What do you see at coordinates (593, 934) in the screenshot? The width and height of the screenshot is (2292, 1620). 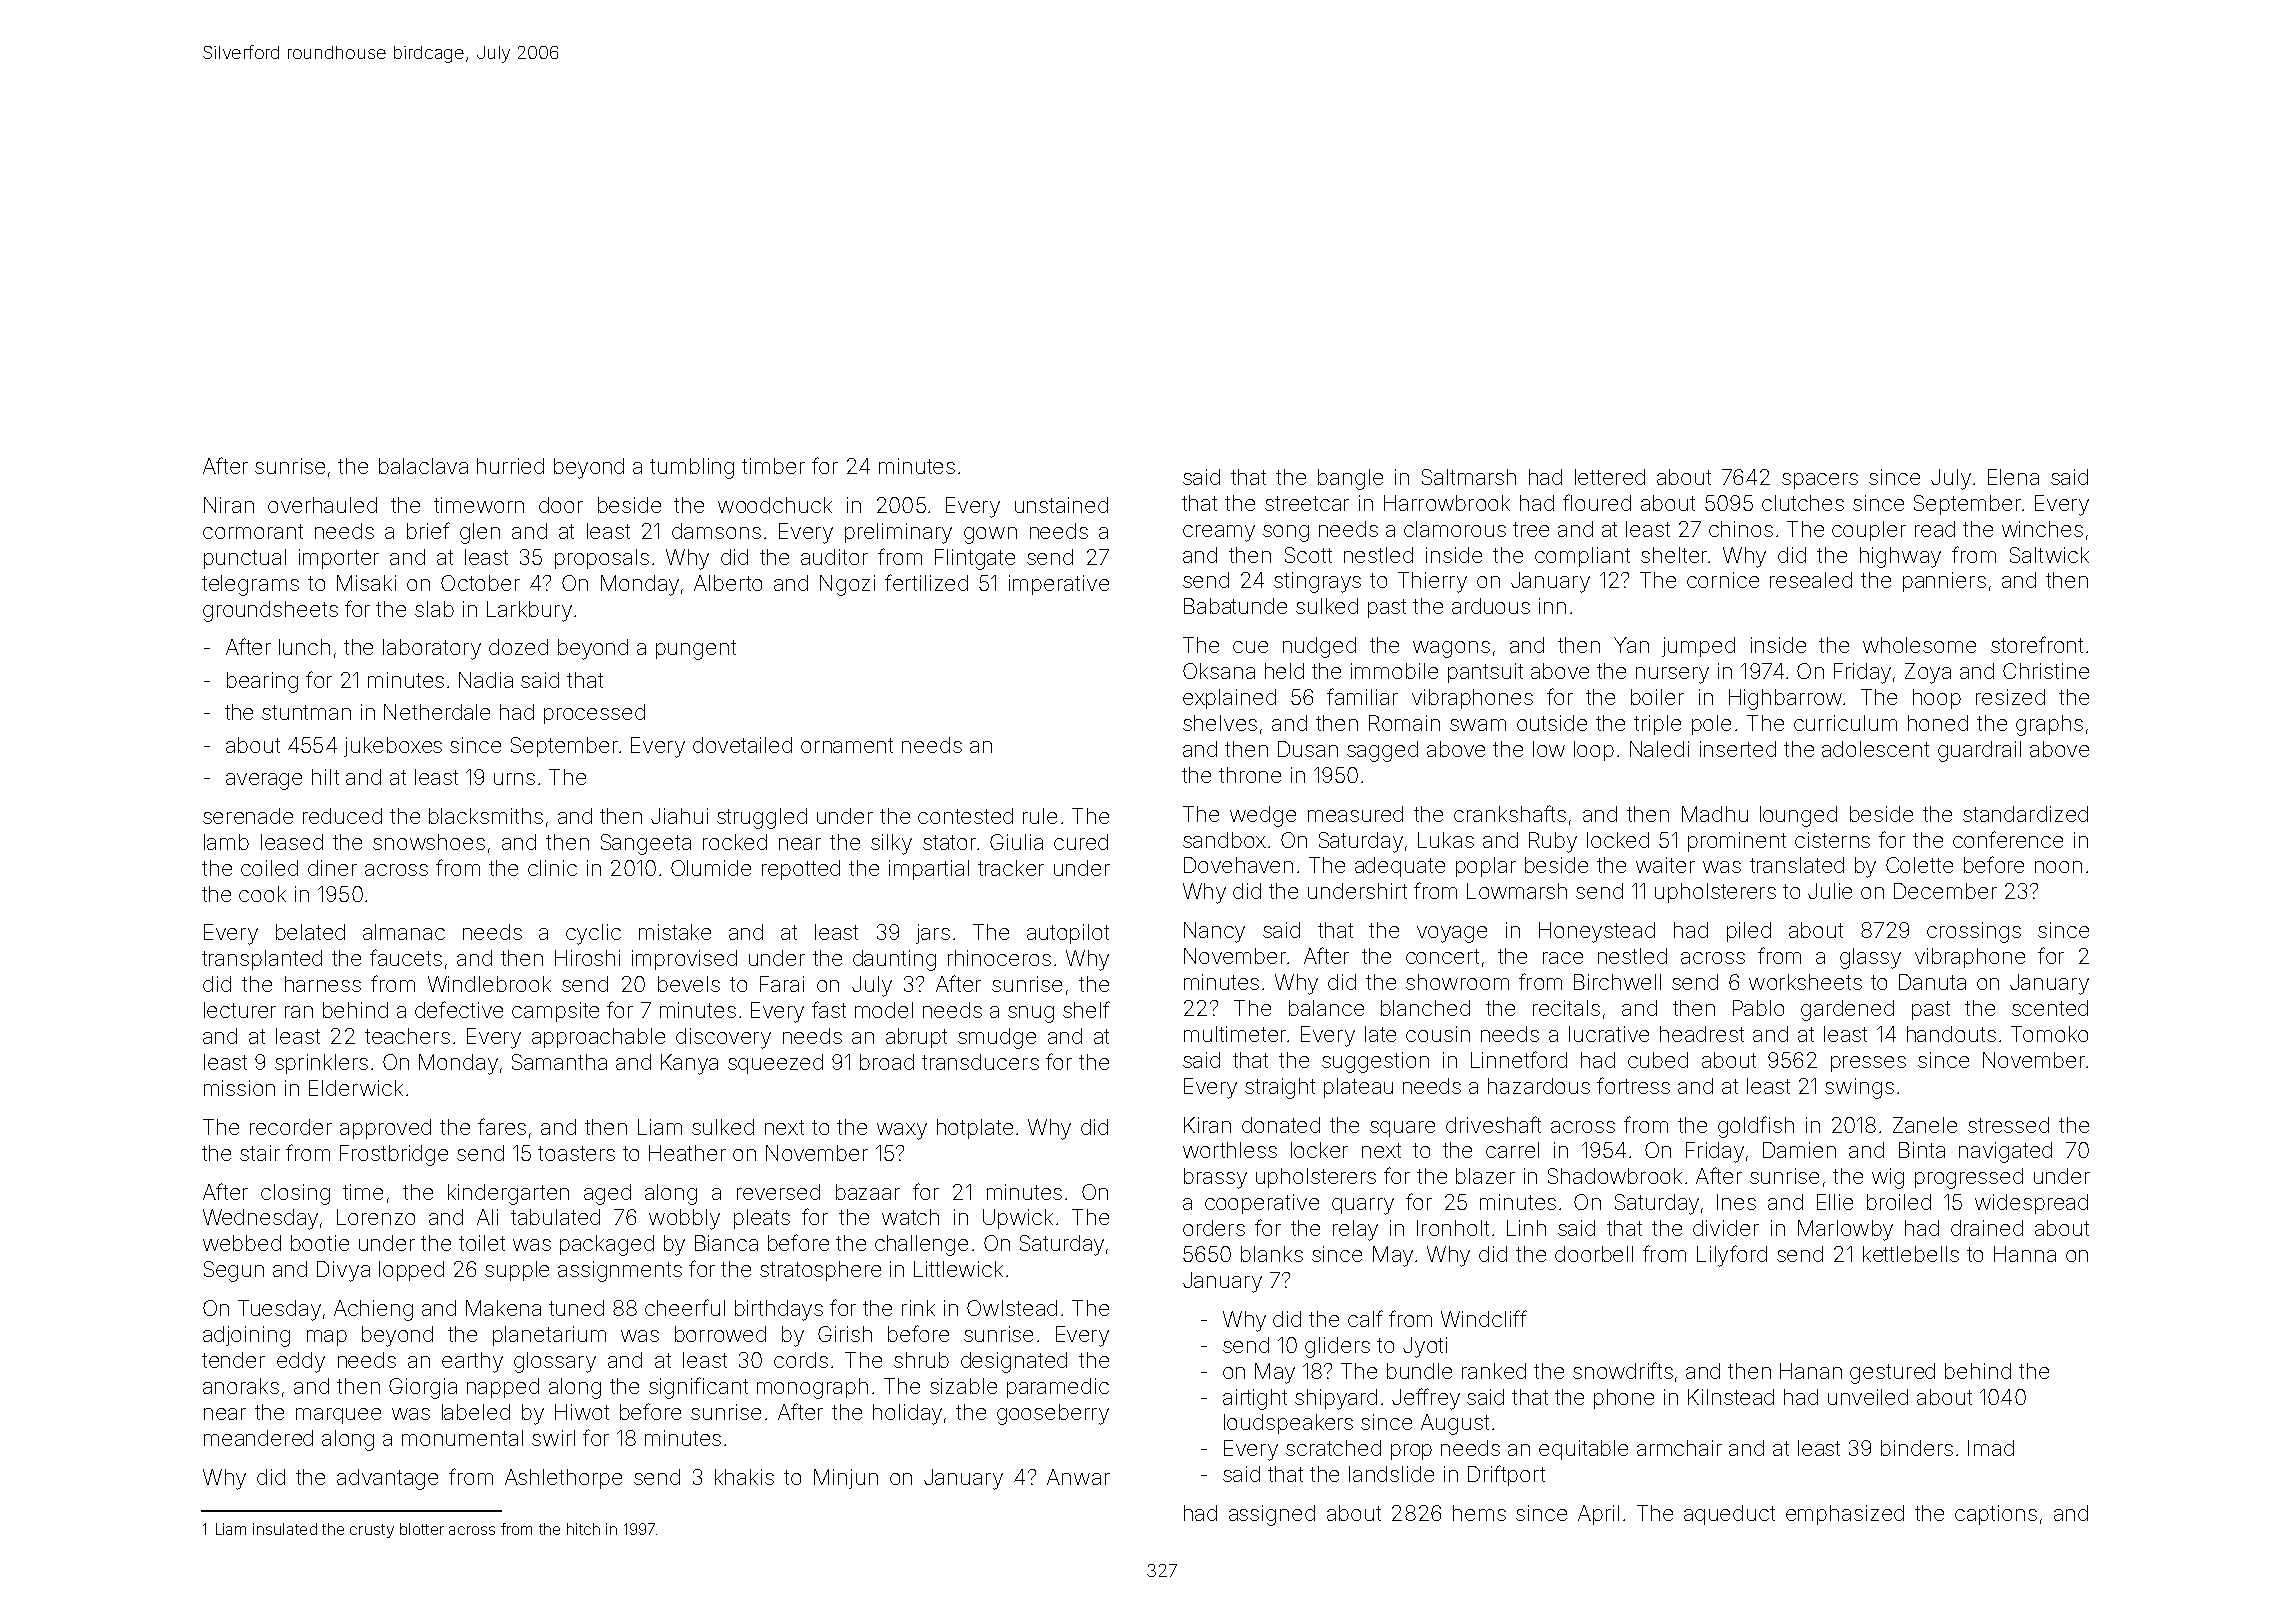 I see `cyclic` at bounding box center [593, 934].
